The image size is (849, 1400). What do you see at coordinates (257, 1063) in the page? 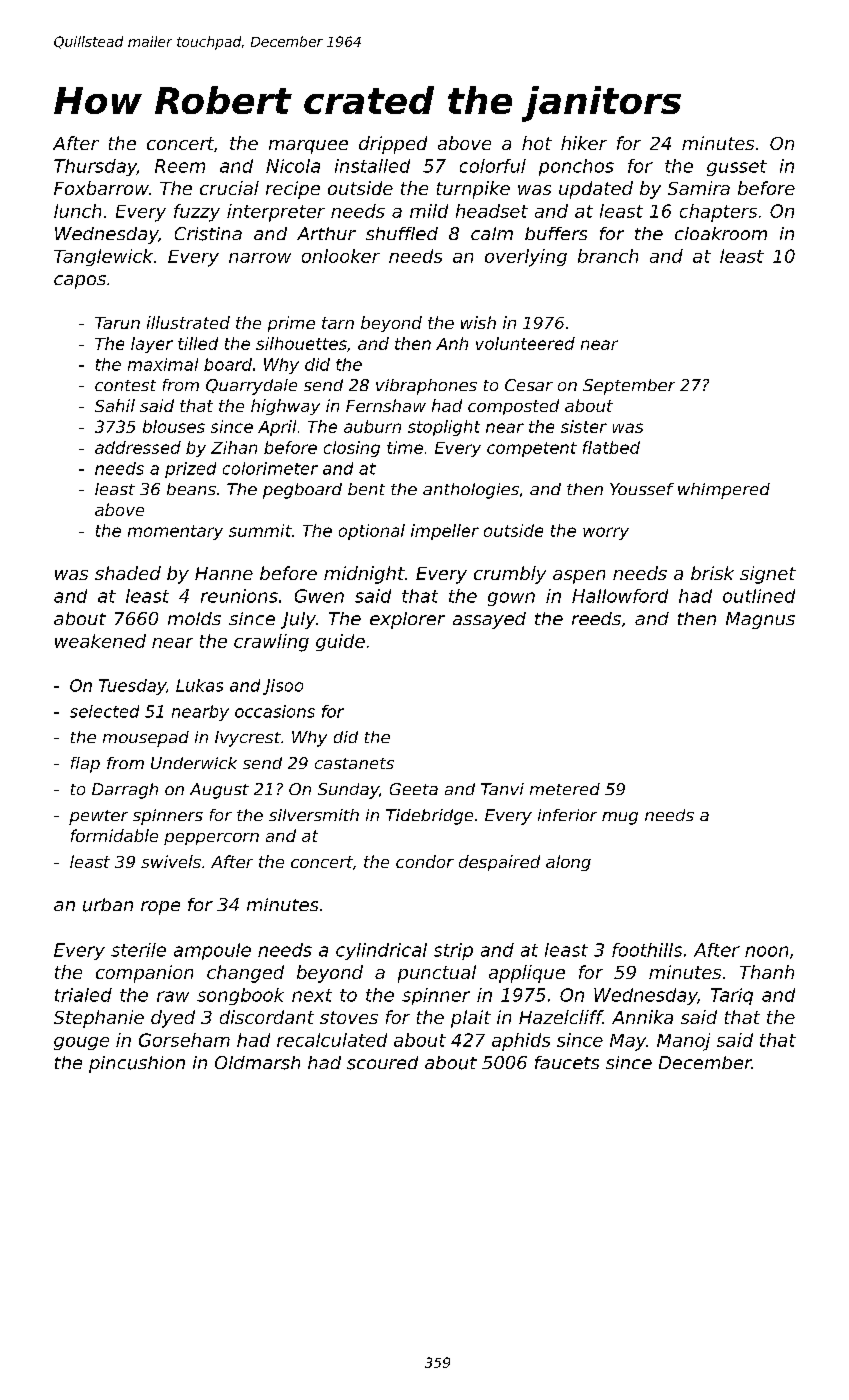
I see `Oldmarsh` at bounding box center [257, 1063].
